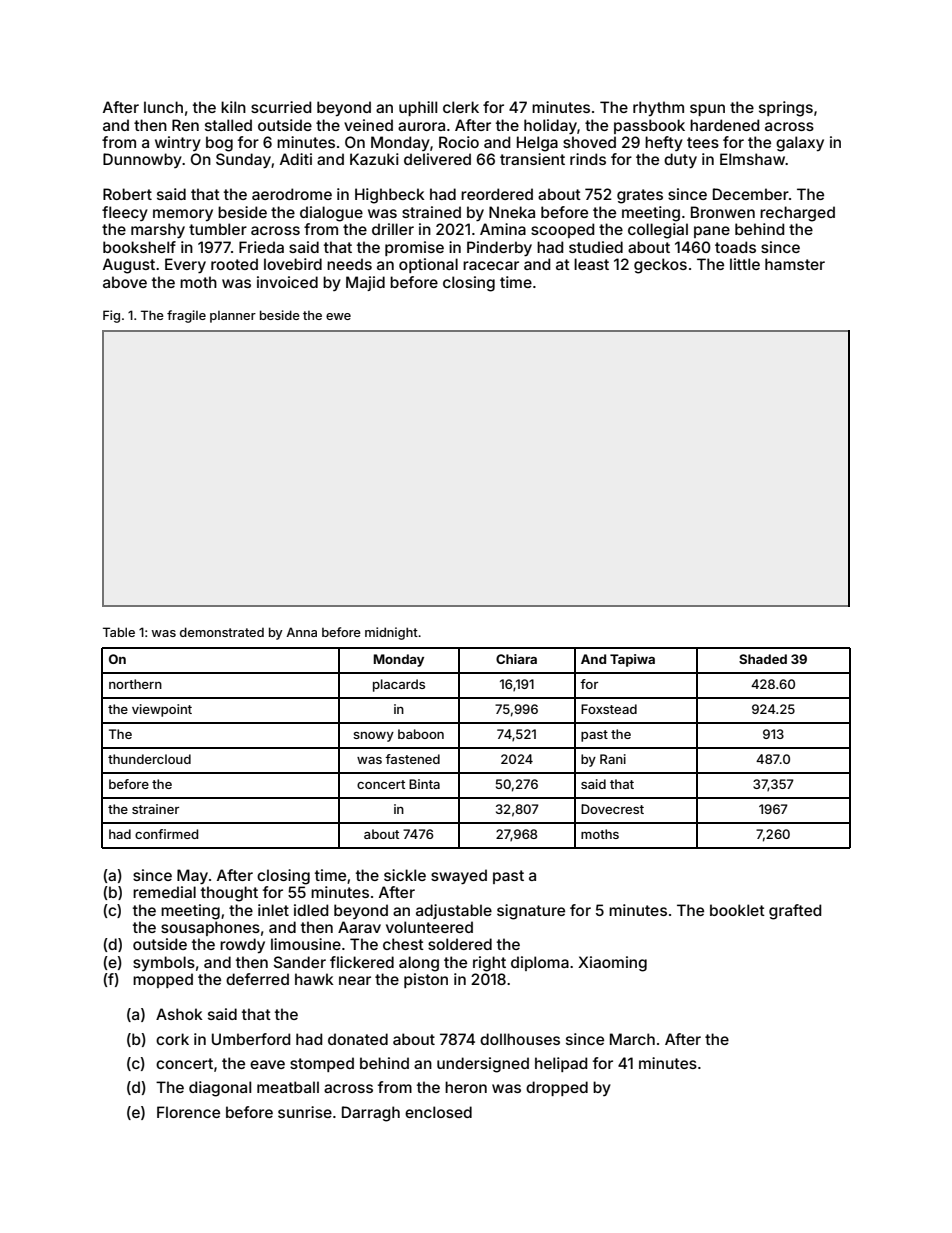 This image has width=952, height=1233. Describe the element at coordinates (305, 1112) in the image. I see `sunrise` at that location.
